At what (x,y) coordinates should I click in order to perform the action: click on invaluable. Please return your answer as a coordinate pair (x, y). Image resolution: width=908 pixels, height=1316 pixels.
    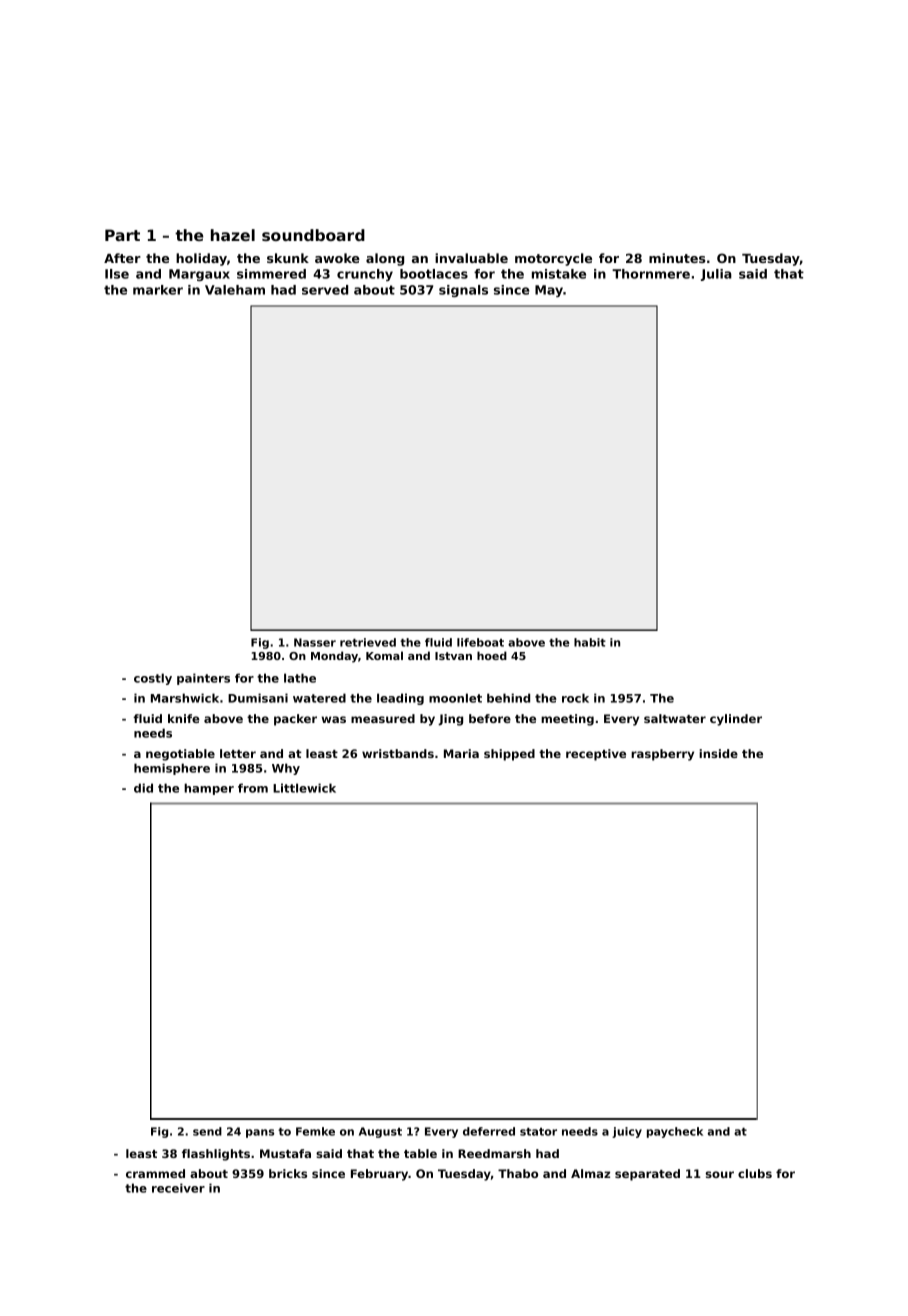
    Looking at the image, I should click on (471, 258).
